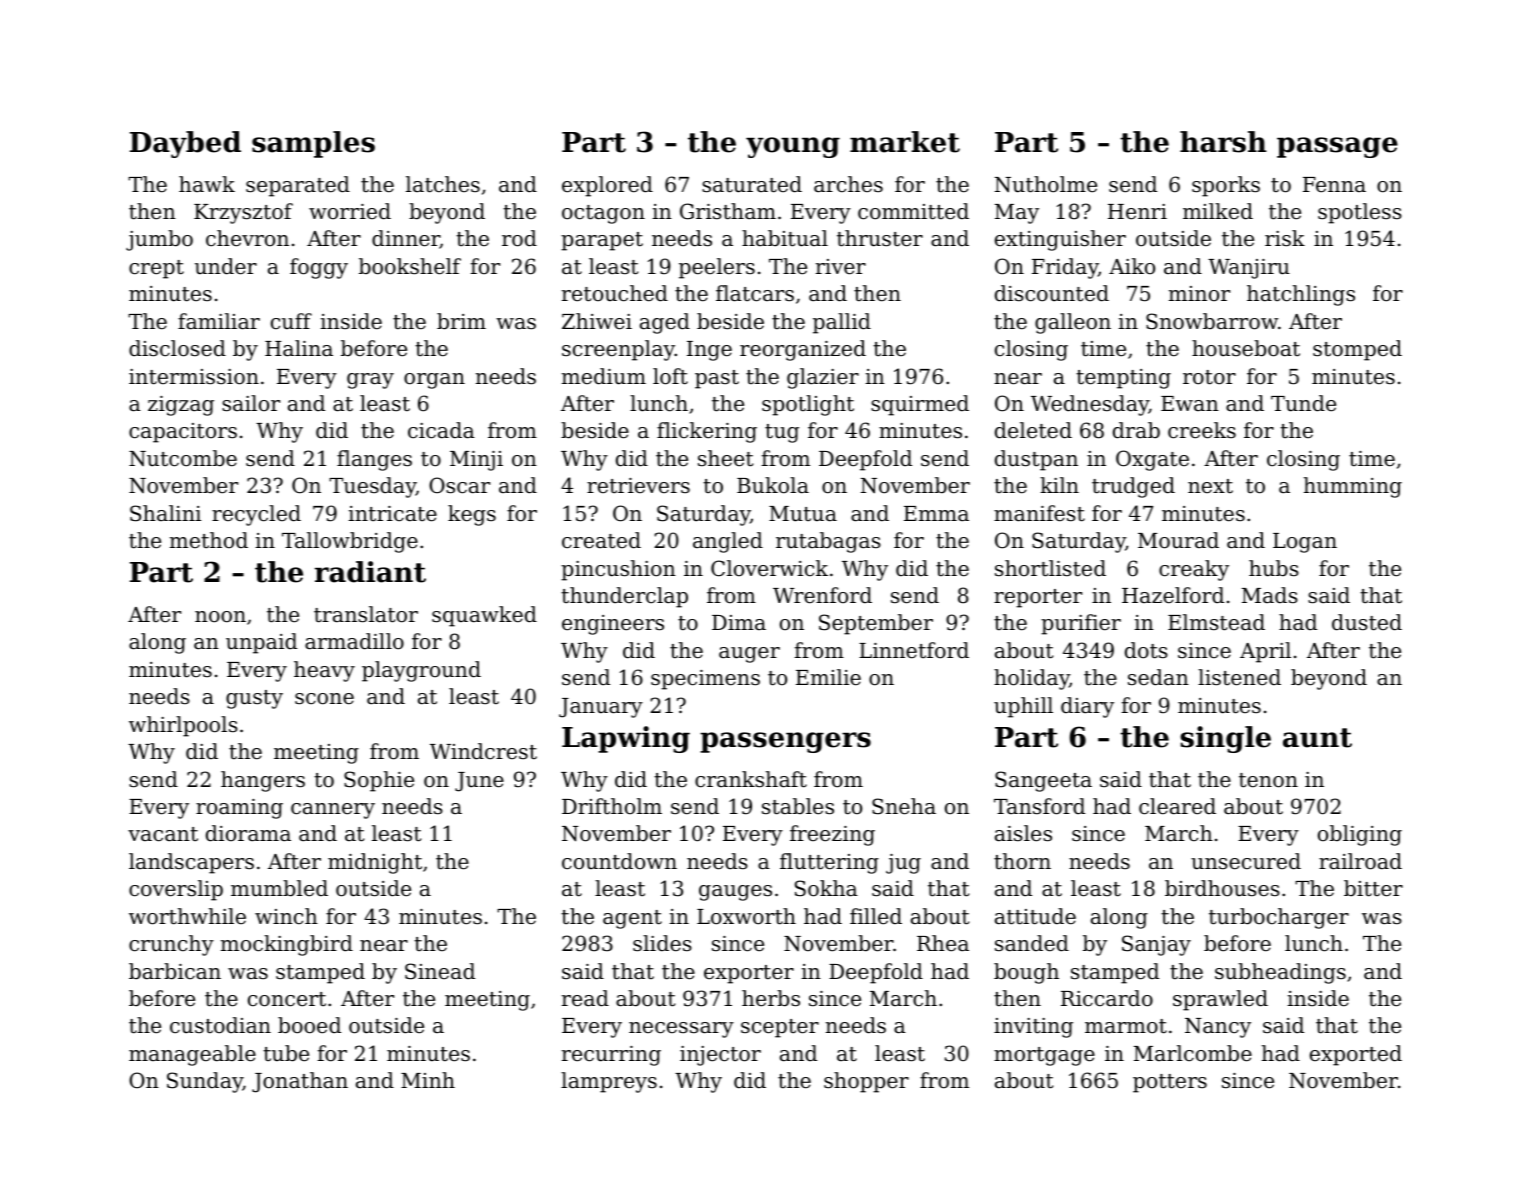 This page has height=1183, width=1531. Describe the element at coordinates (298, 186) in the page. I see `separated` at that location.
